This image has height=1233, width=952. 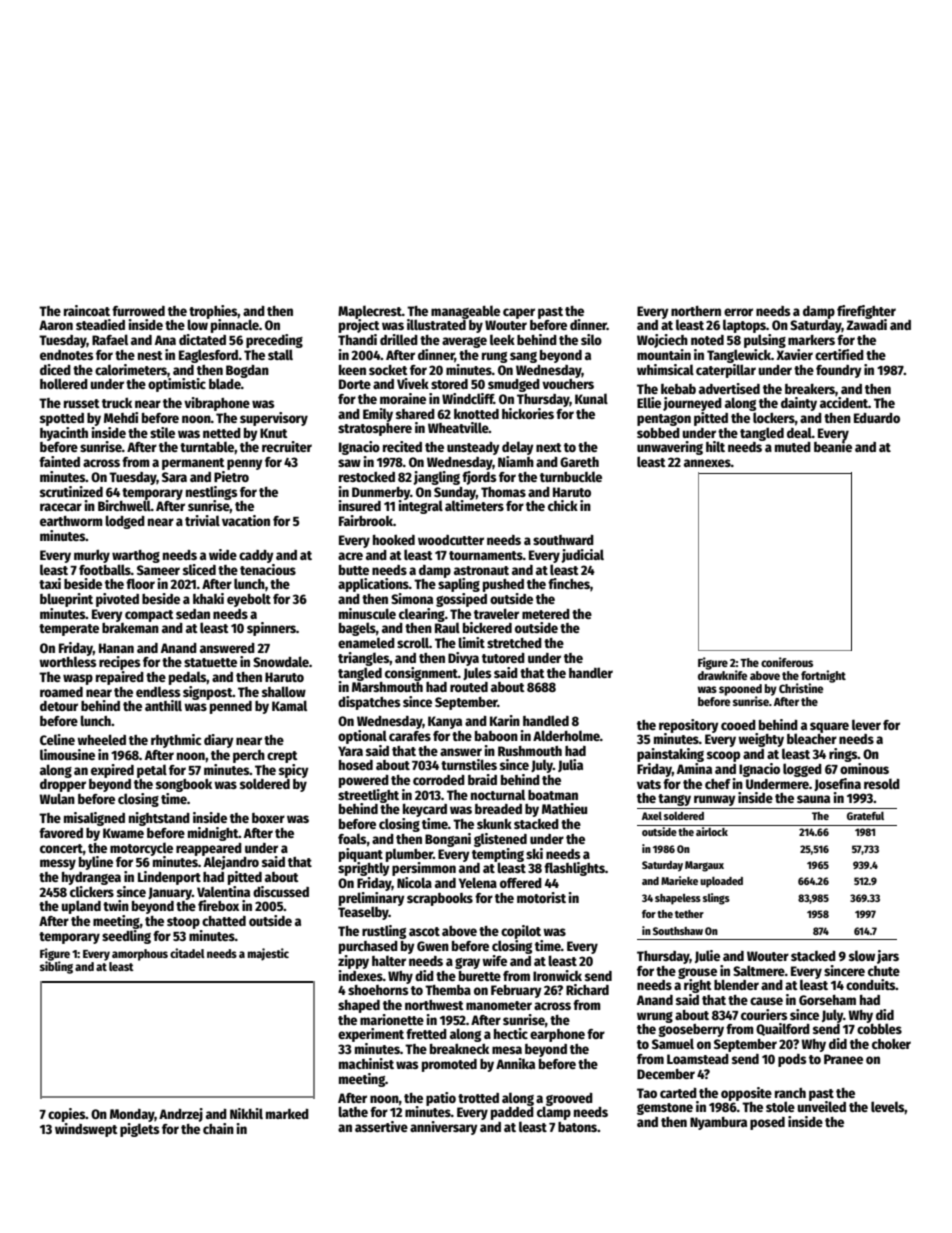 What do you see at coordinates (366, 642) in the image?
I see `enameled` at bounding box center [366, 642].
